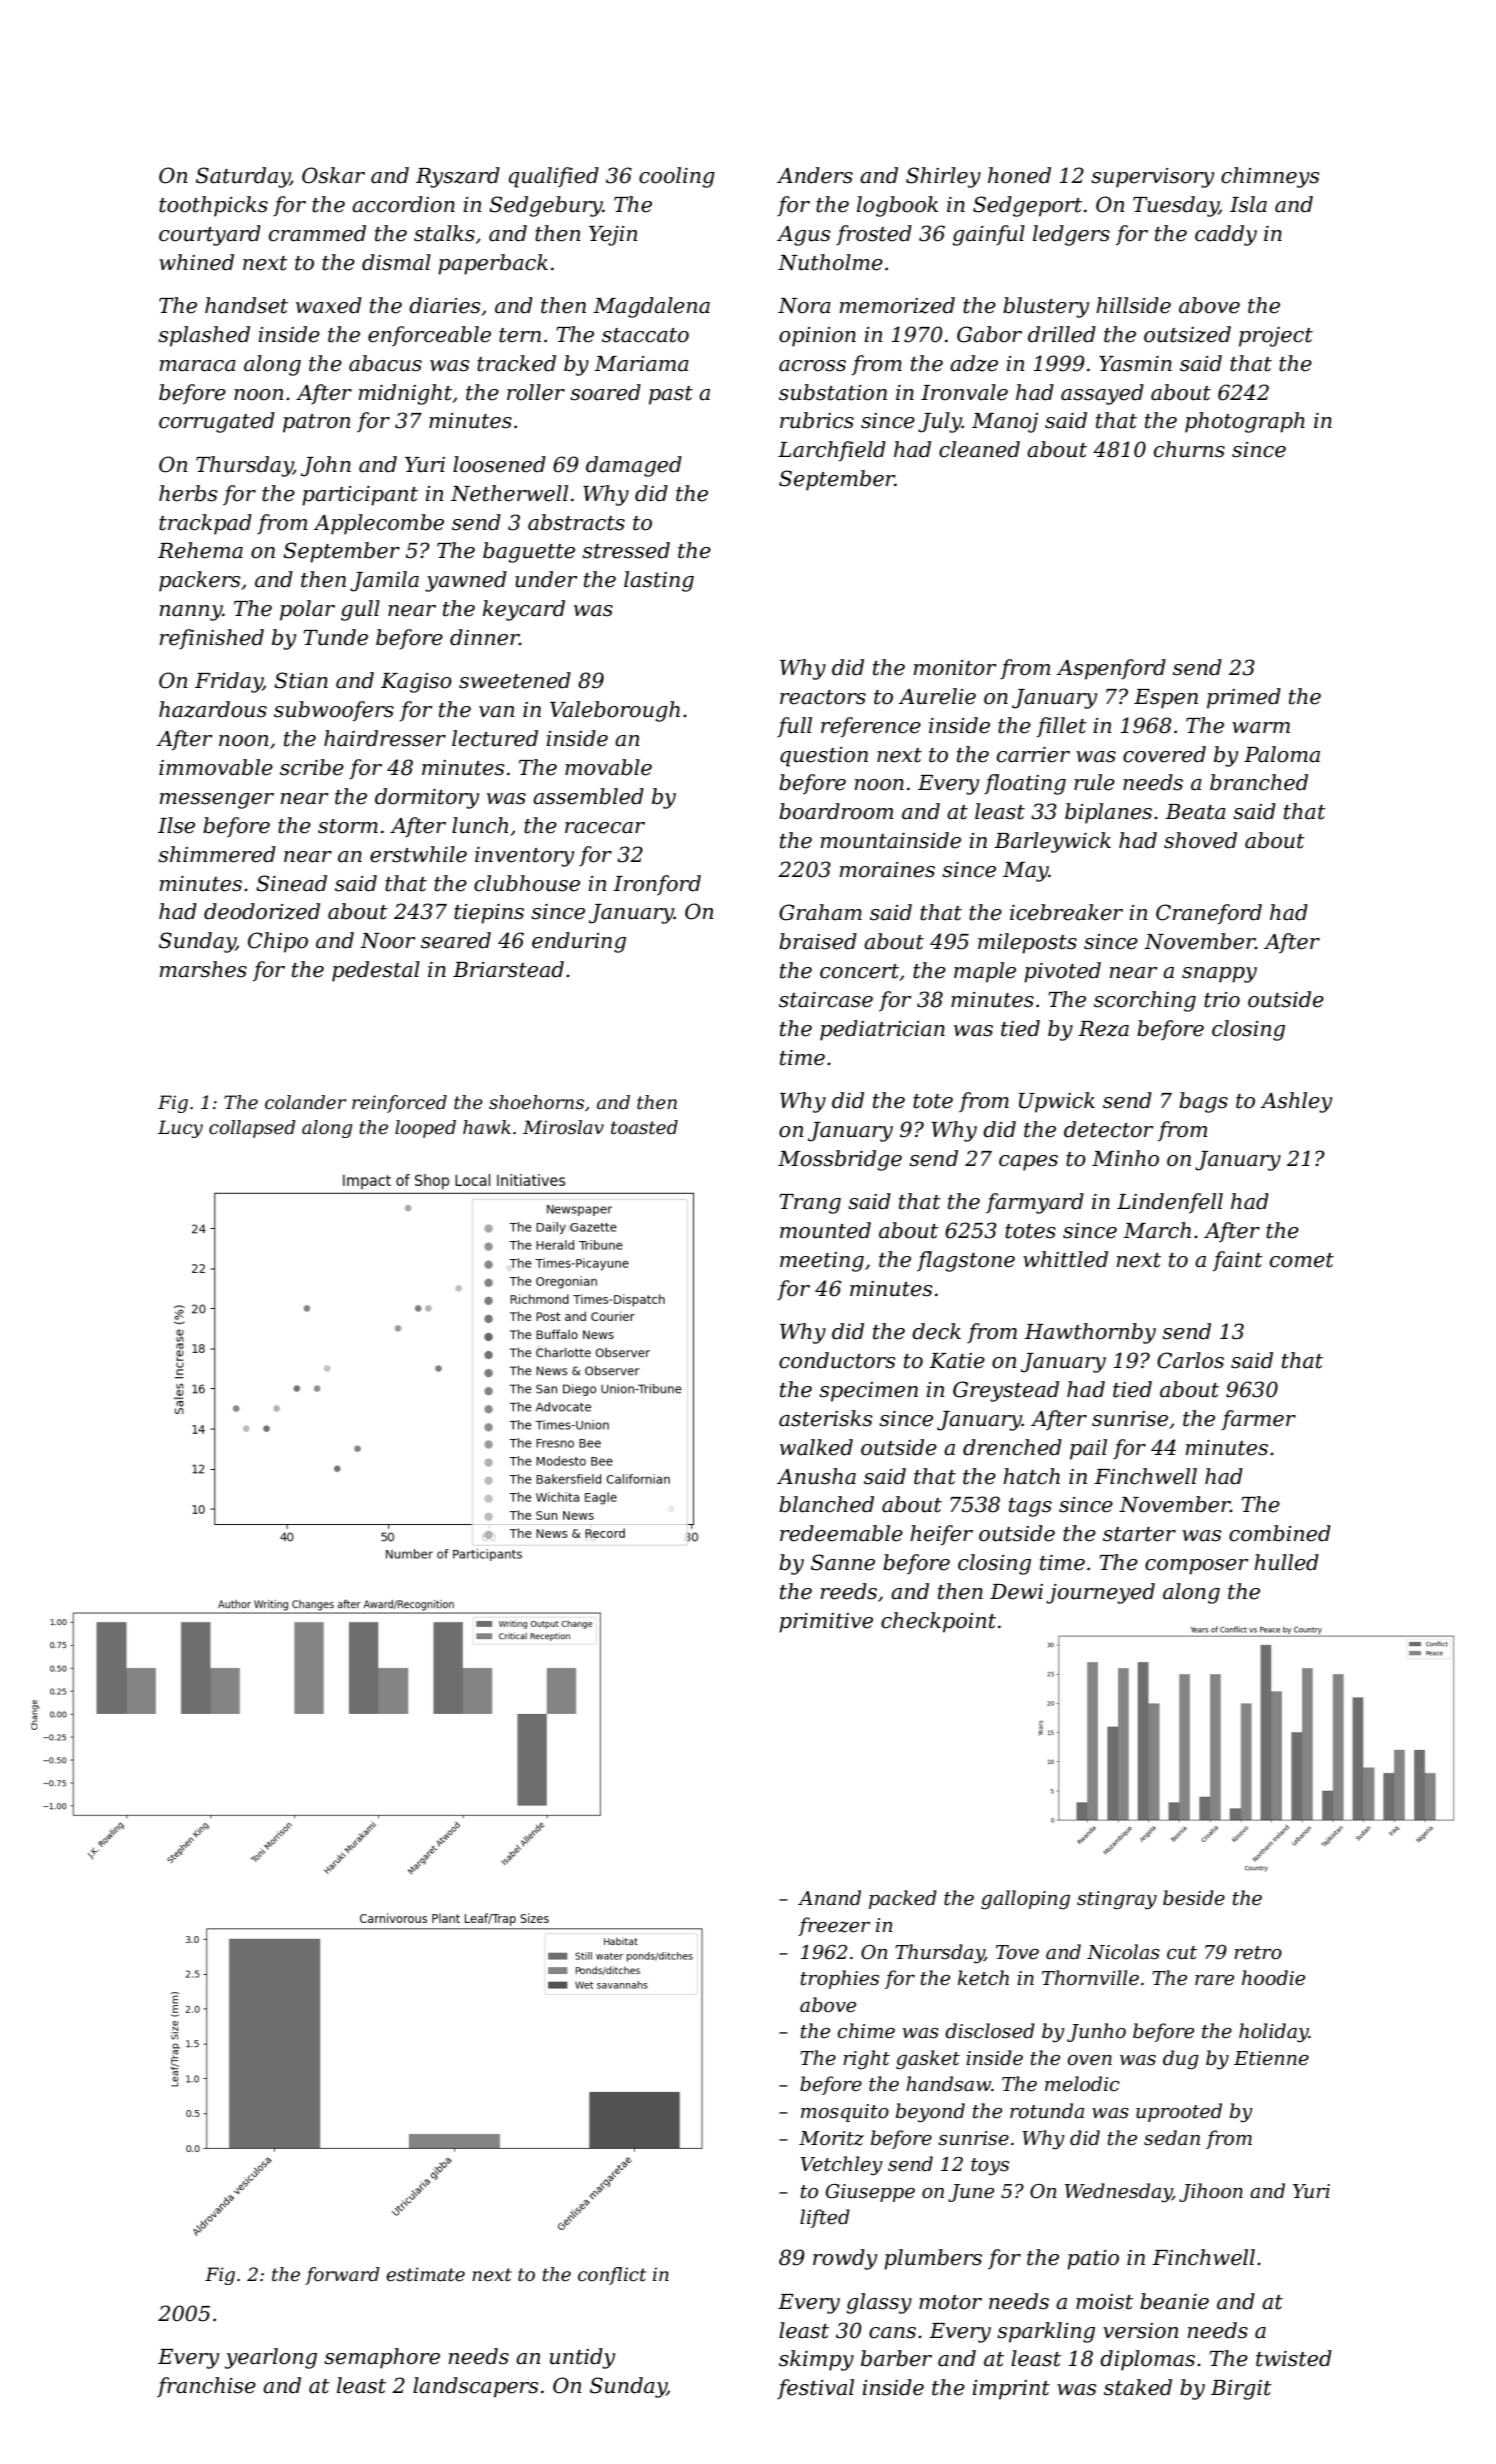  I want to click on cut, so click(1182, 1953).
